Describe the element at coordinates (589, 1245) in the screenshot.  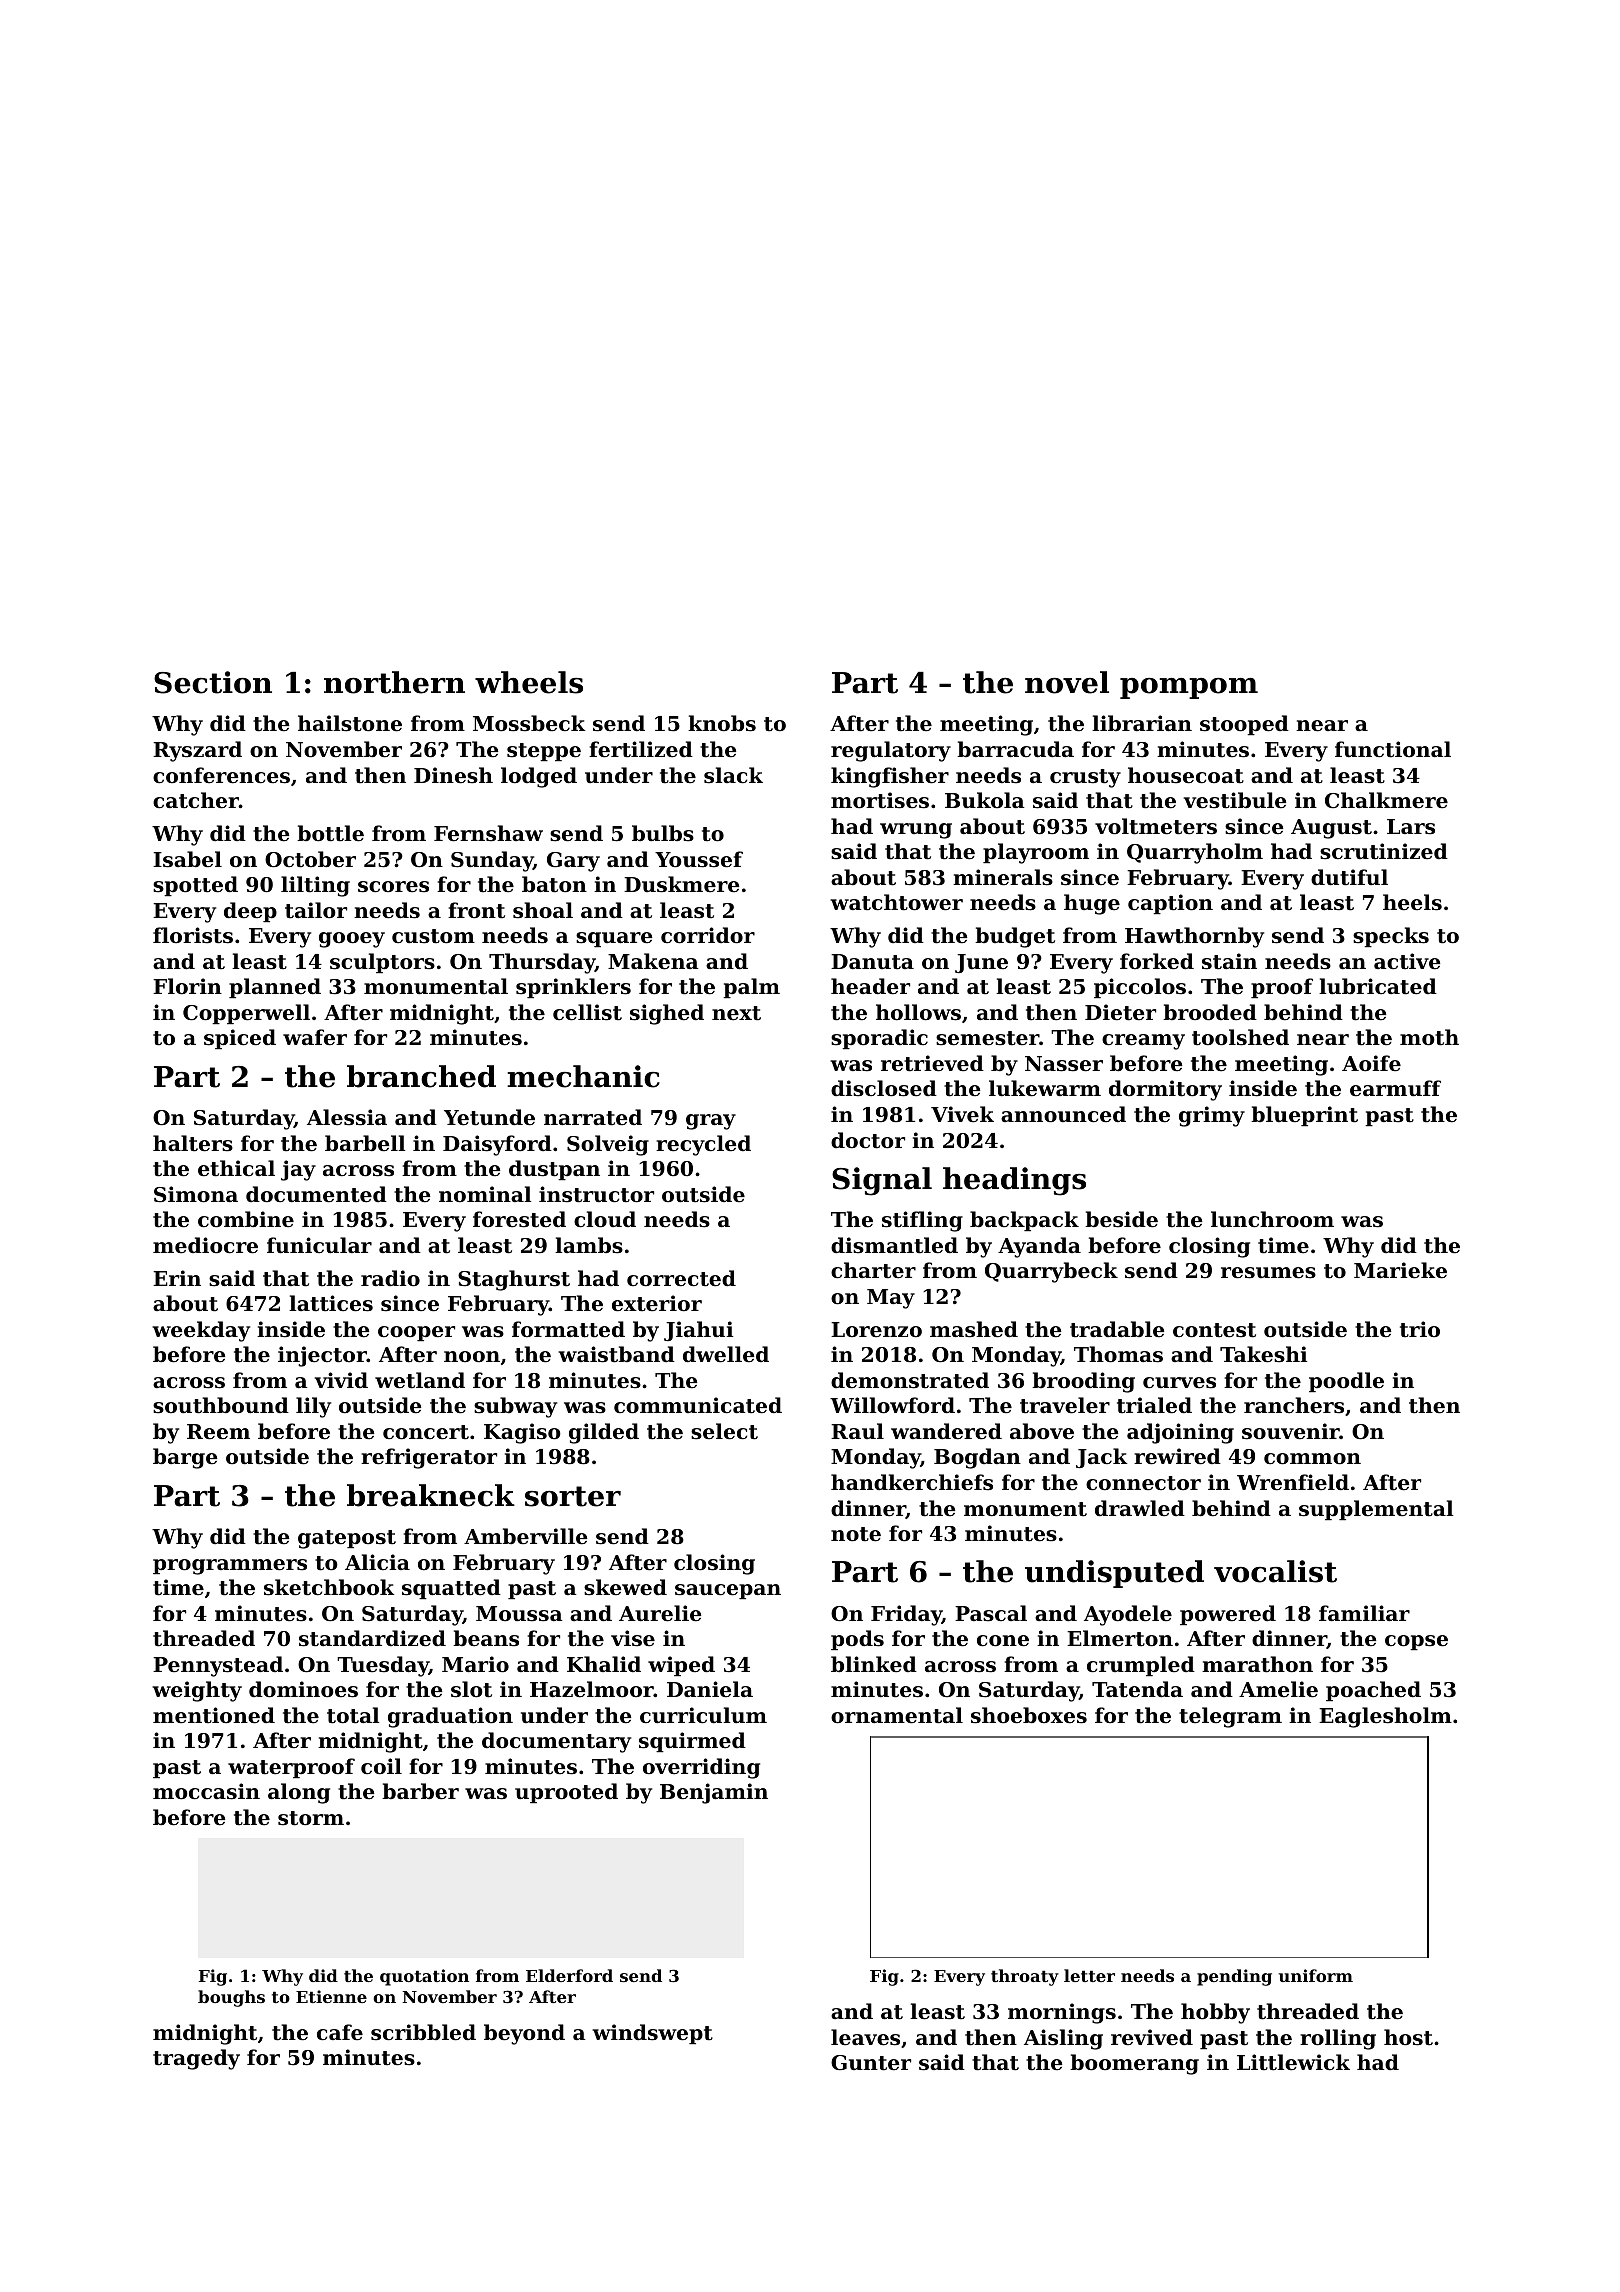
I see `lambs` at that location.
